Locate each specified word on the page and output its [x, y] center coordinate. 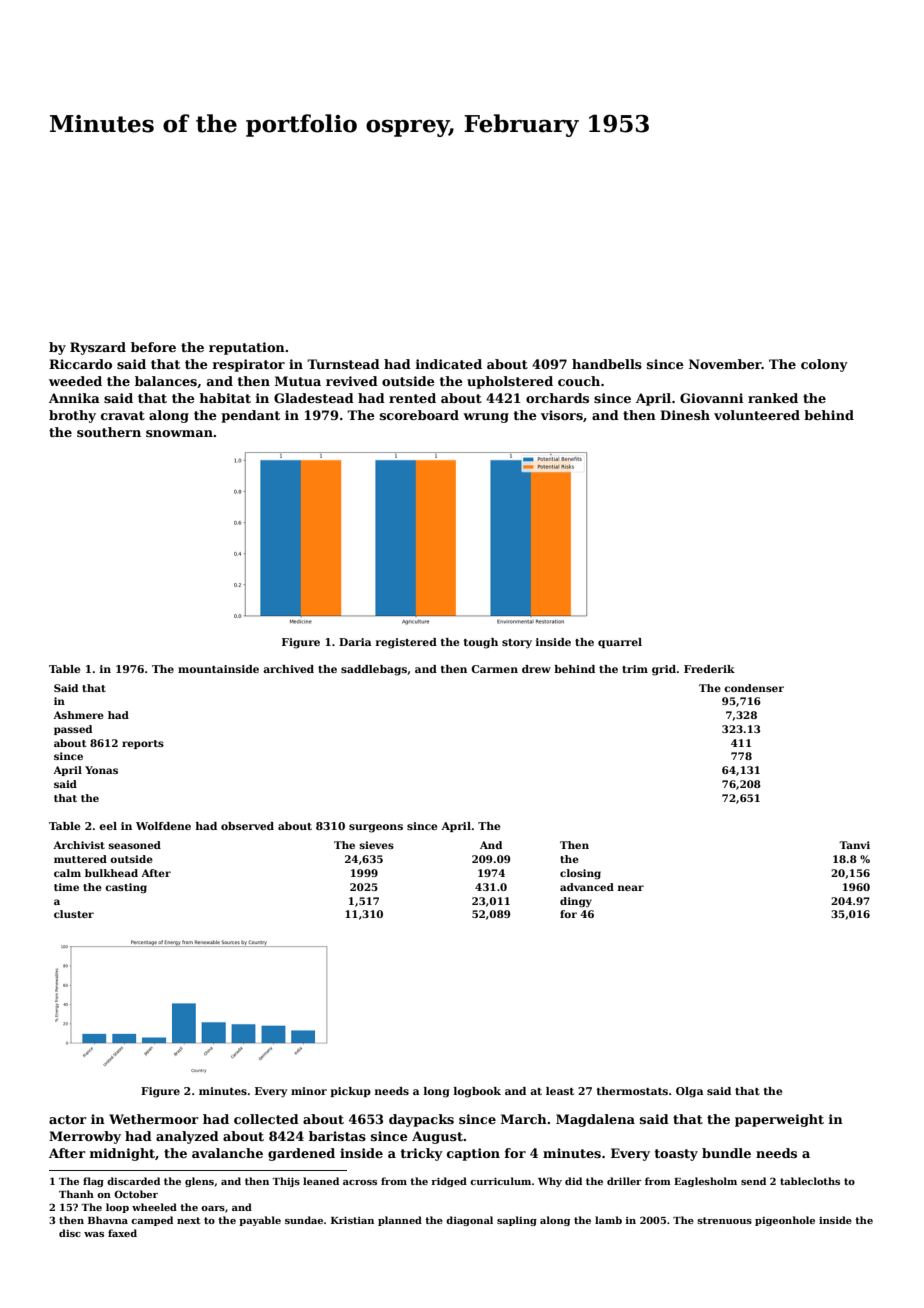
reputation [247, 348]
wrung [486, 418]
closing [580, 874]
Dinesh [685, 415]
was [94, 1234]
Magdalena [595, 1120]
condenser [754, 688]
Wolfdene [163, 826]
